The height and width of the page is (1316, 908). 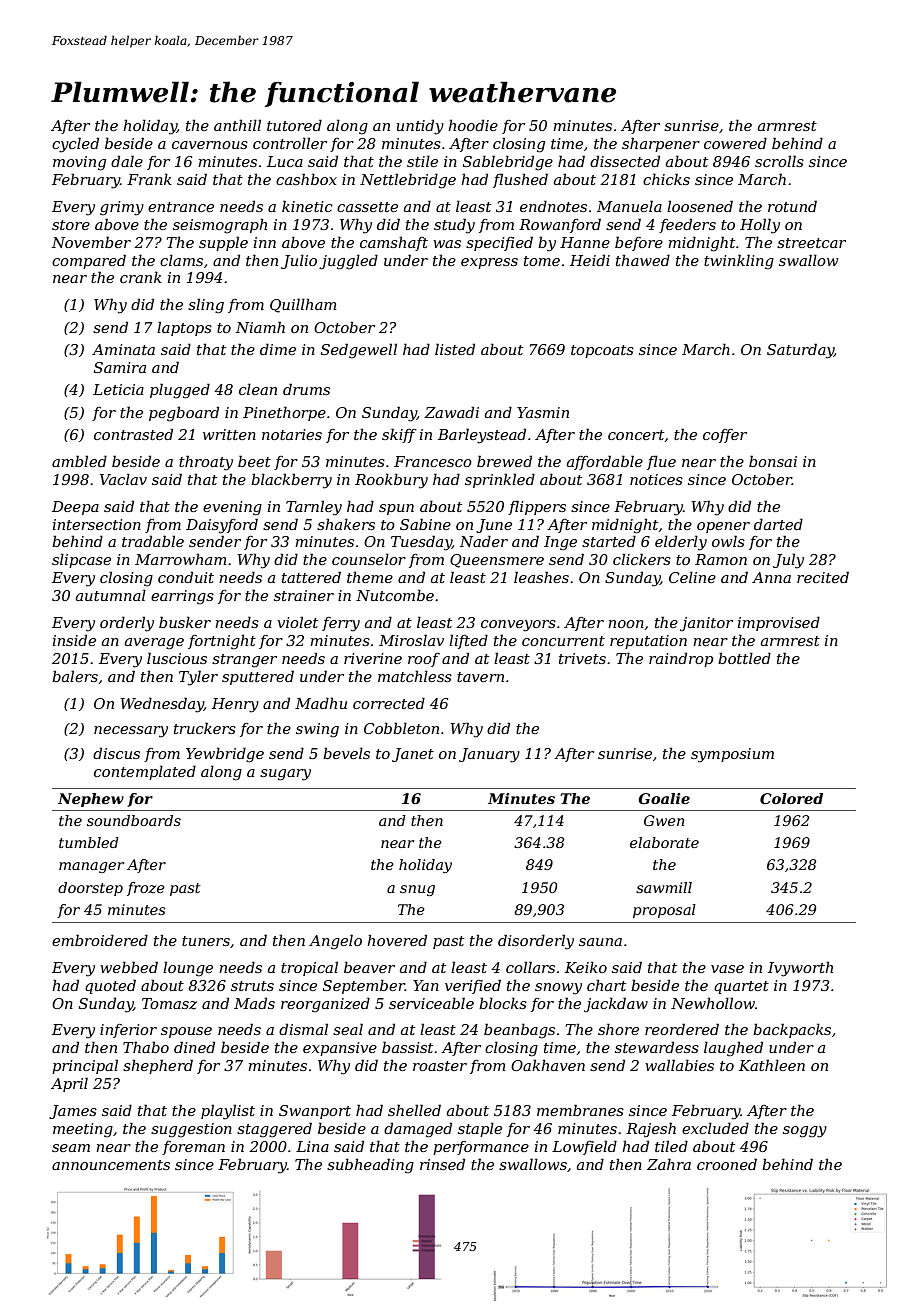 I want to click on excluded, so click(x=715, y=1128).
